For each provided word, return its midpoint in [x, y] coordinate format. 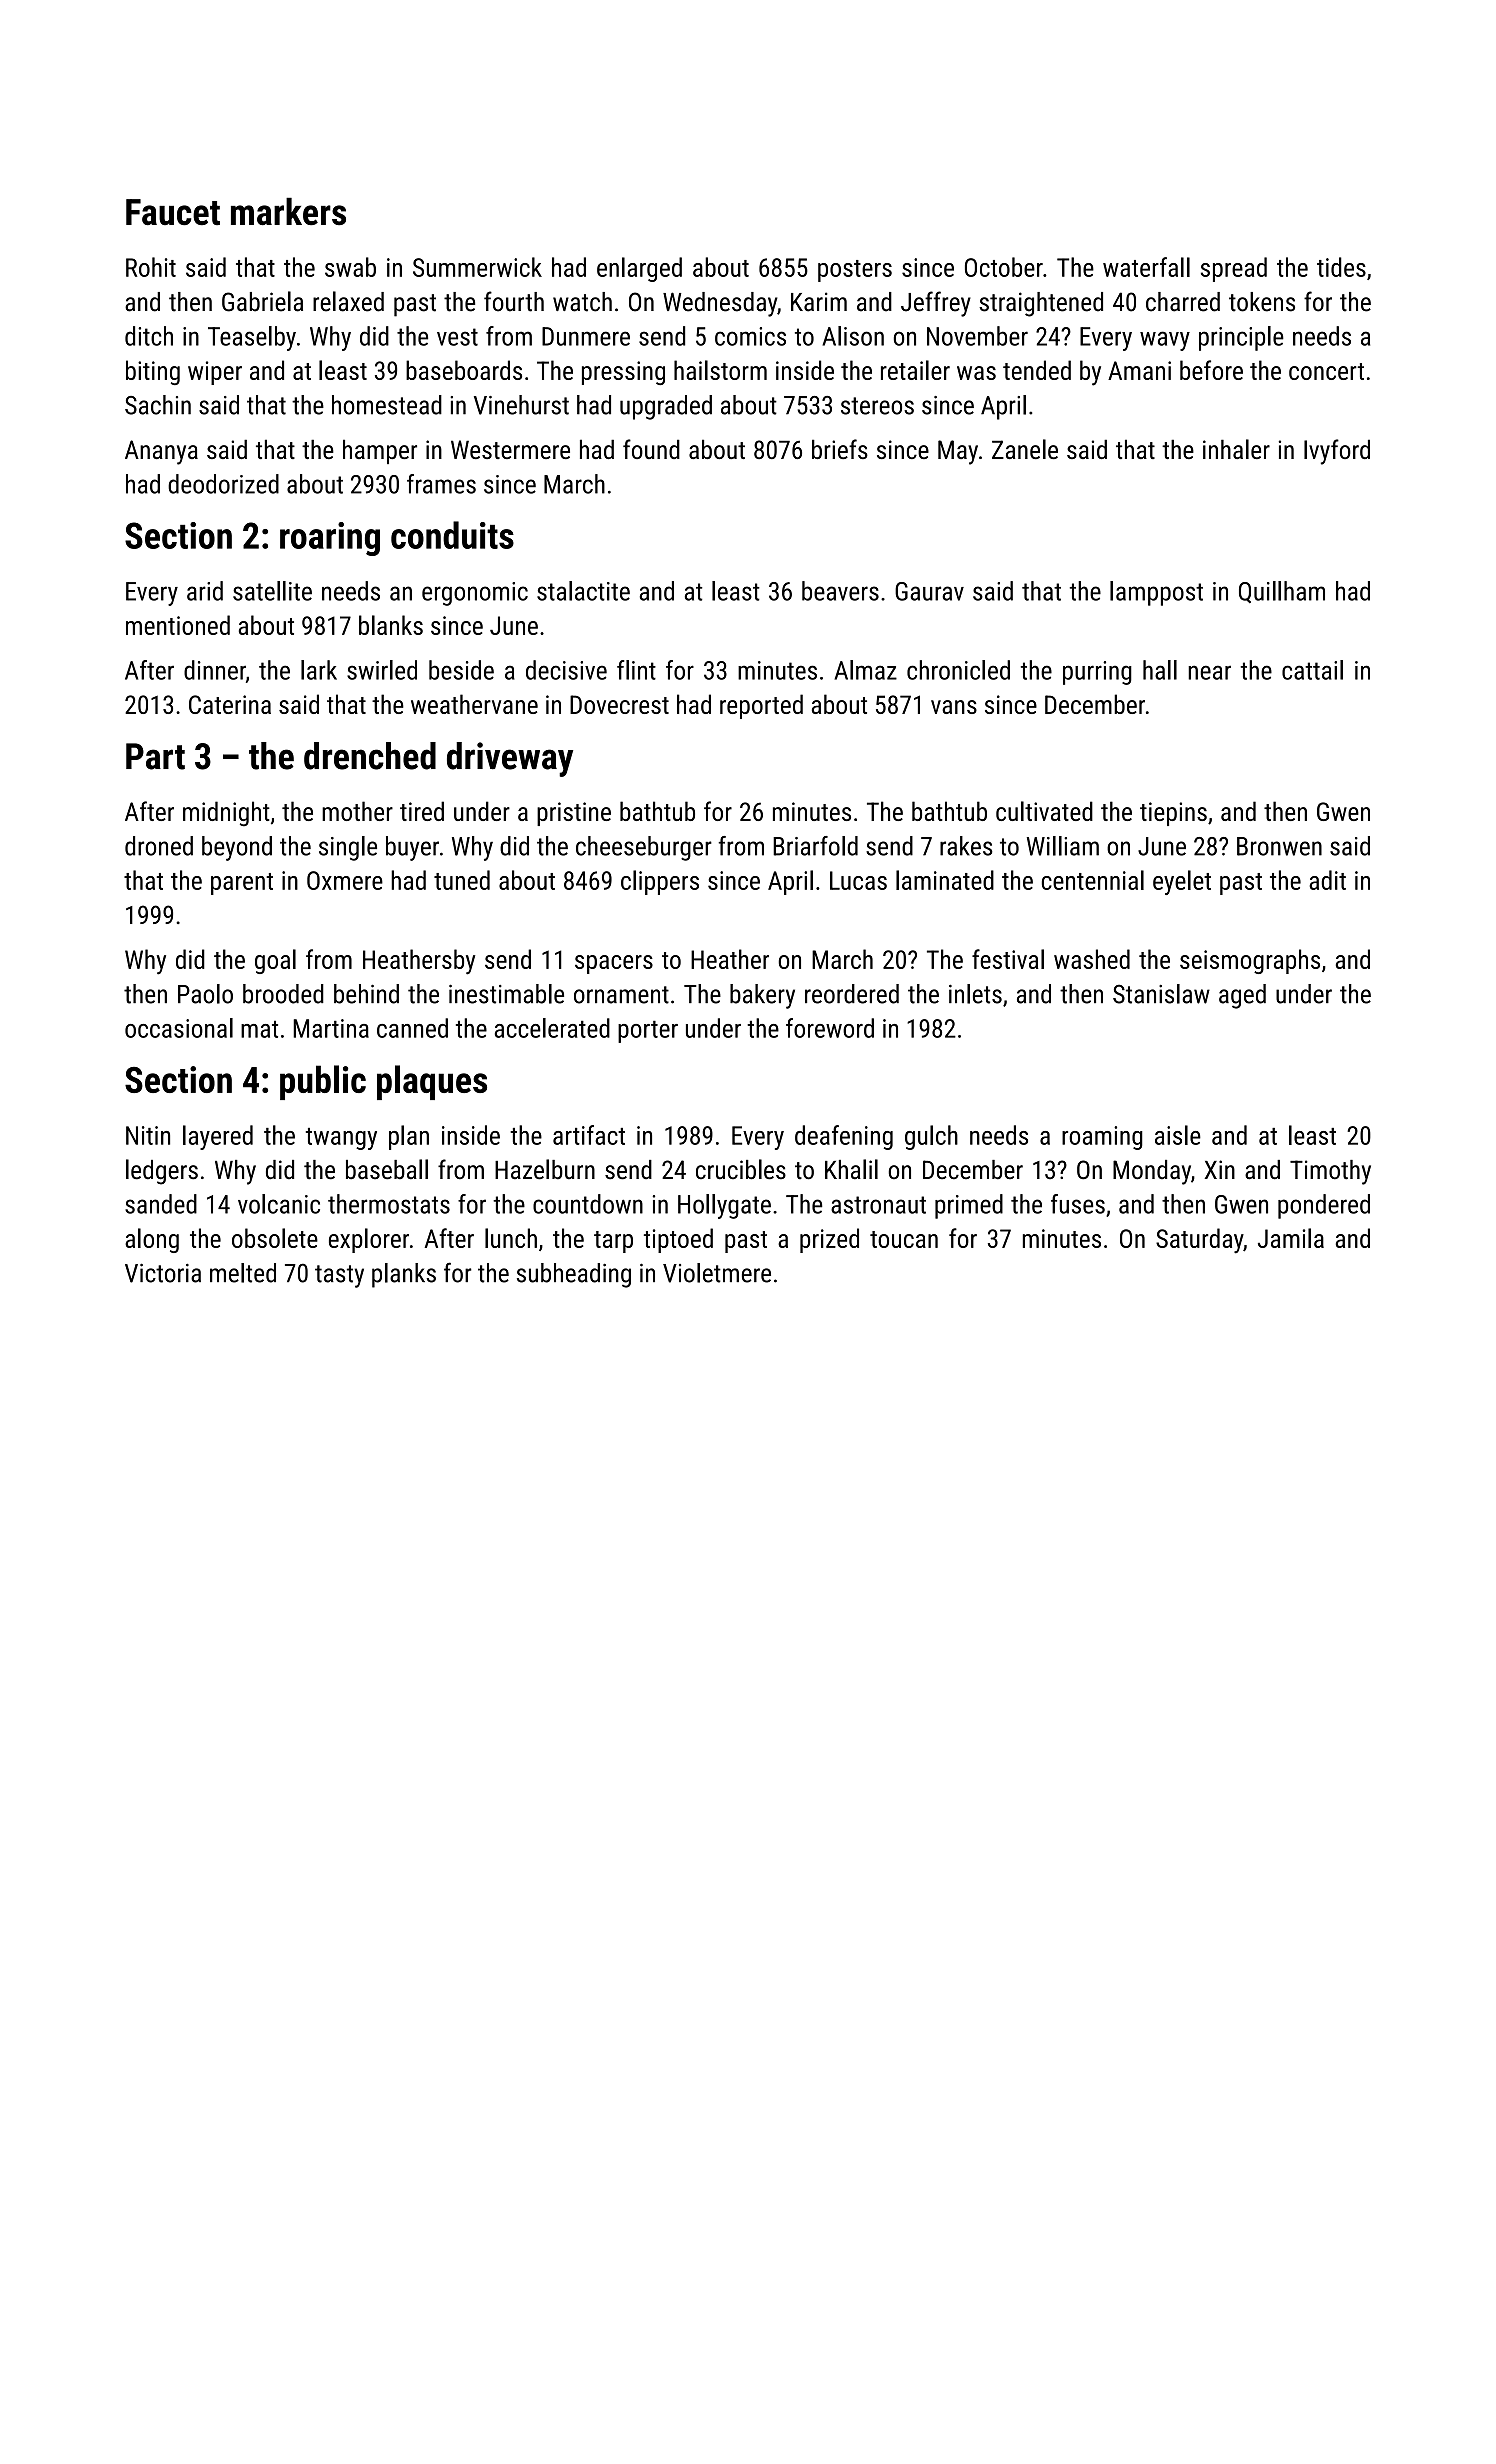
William [1063, 846]
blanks [391, 625]
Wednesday [720, 304]
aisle [1178, 1135]
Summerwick [477, 267]
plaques [432, 1082]
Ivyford [1337, 452]
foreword [830, 1028]
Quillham [1282, 592]
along [152, 1240]
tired [422, 811]
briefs [840, 449]
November [977, 336]
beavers [840, 591]
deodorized [223, 484]
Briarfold [815, 846]
